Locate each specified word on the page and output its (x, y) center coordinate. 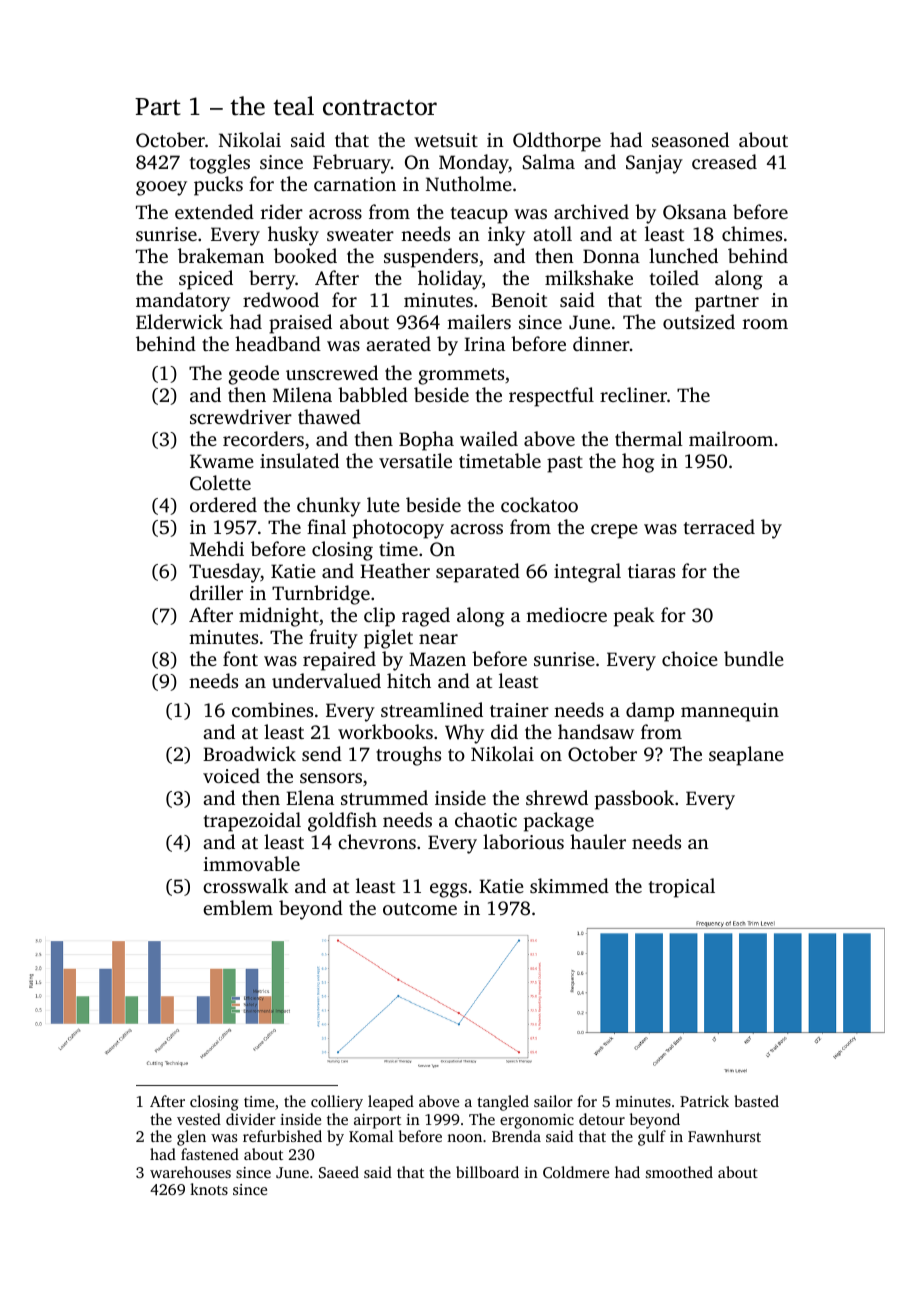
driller (216, 592)
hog (638, 463)
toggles (220, 164)
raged (426, 617)
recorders (263, 438)
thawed (329, 416)
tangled (503, 1103)
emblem (238, 907)
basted (756, 1101)
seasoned (690, 139)
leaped (391, 1103)
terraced (719, 526)
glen (191, 1138)
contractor (380, 108)
